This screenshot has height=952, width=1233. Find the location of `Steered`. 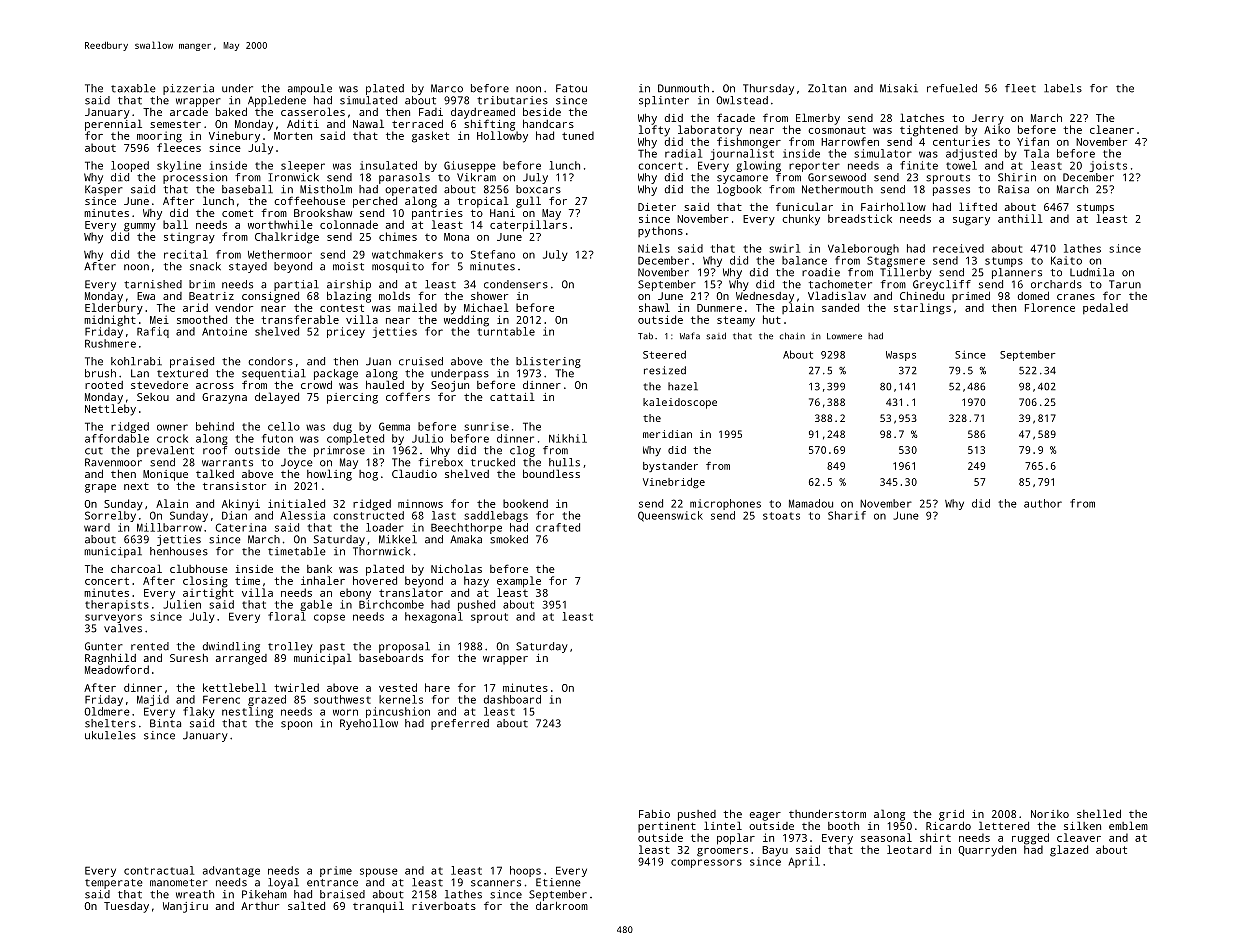

Steered is located at coordinates (664, 354).
